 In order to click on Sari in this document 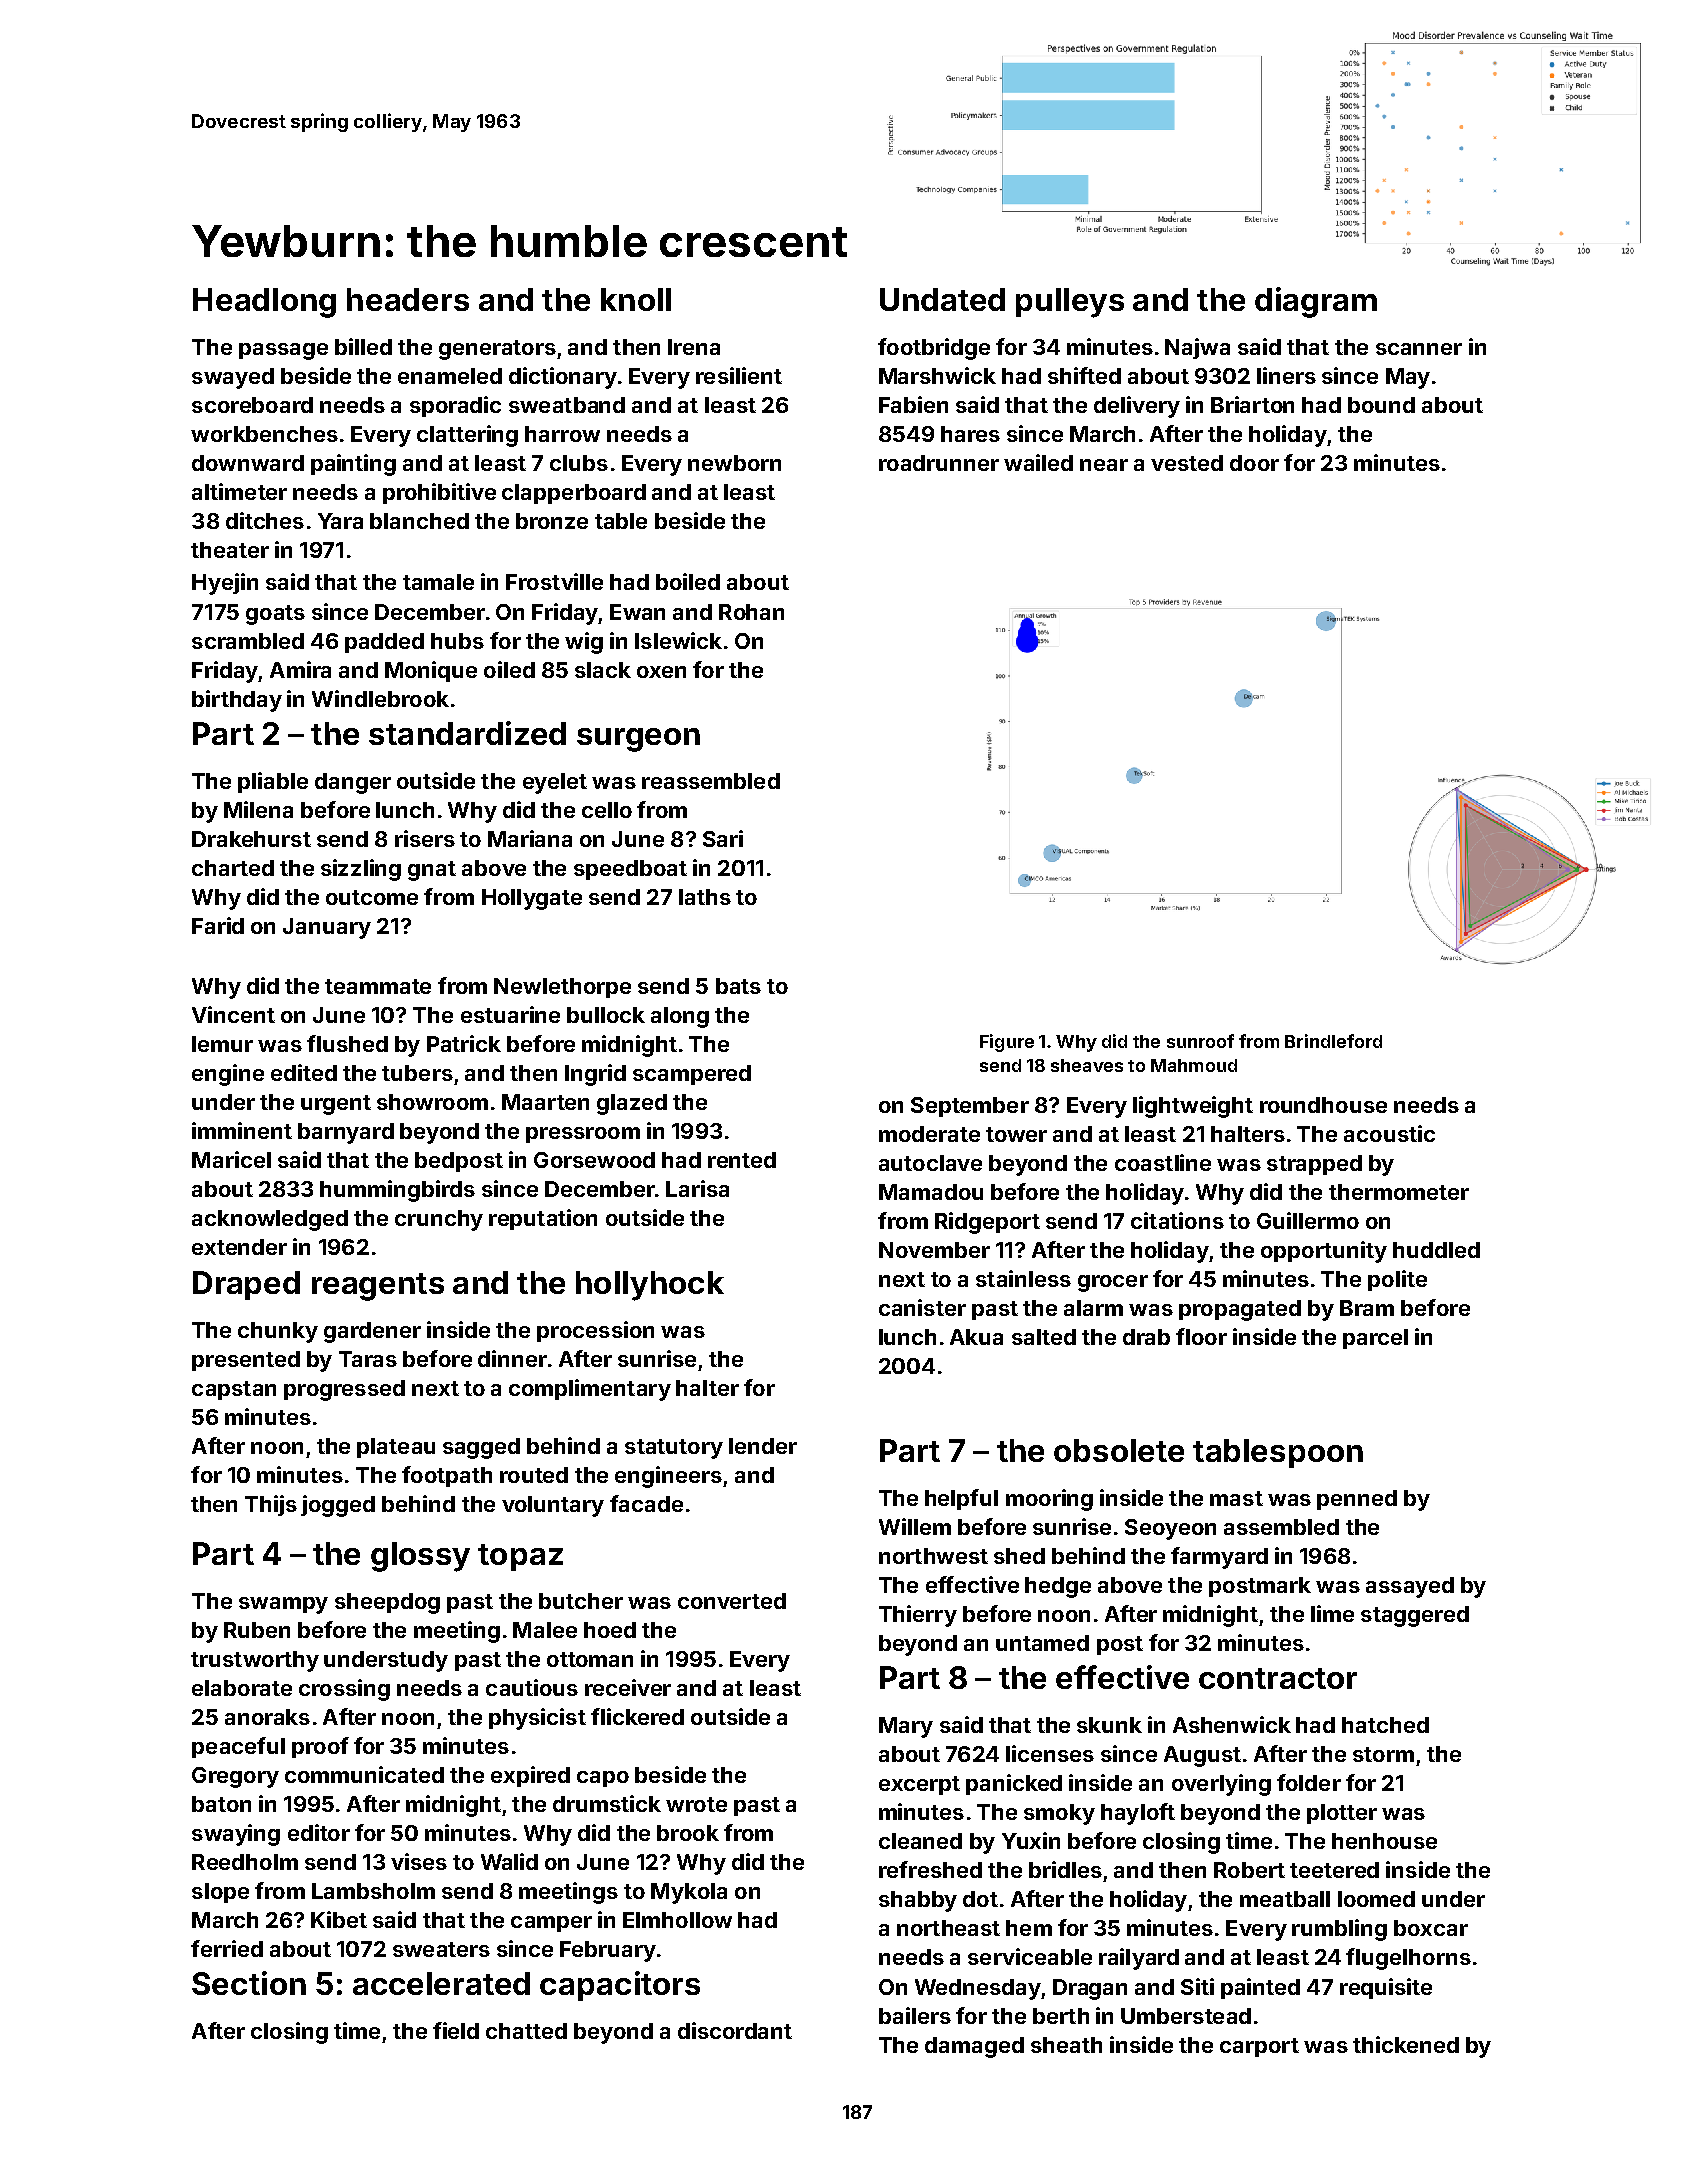, I will do `click(723, 838)`.
